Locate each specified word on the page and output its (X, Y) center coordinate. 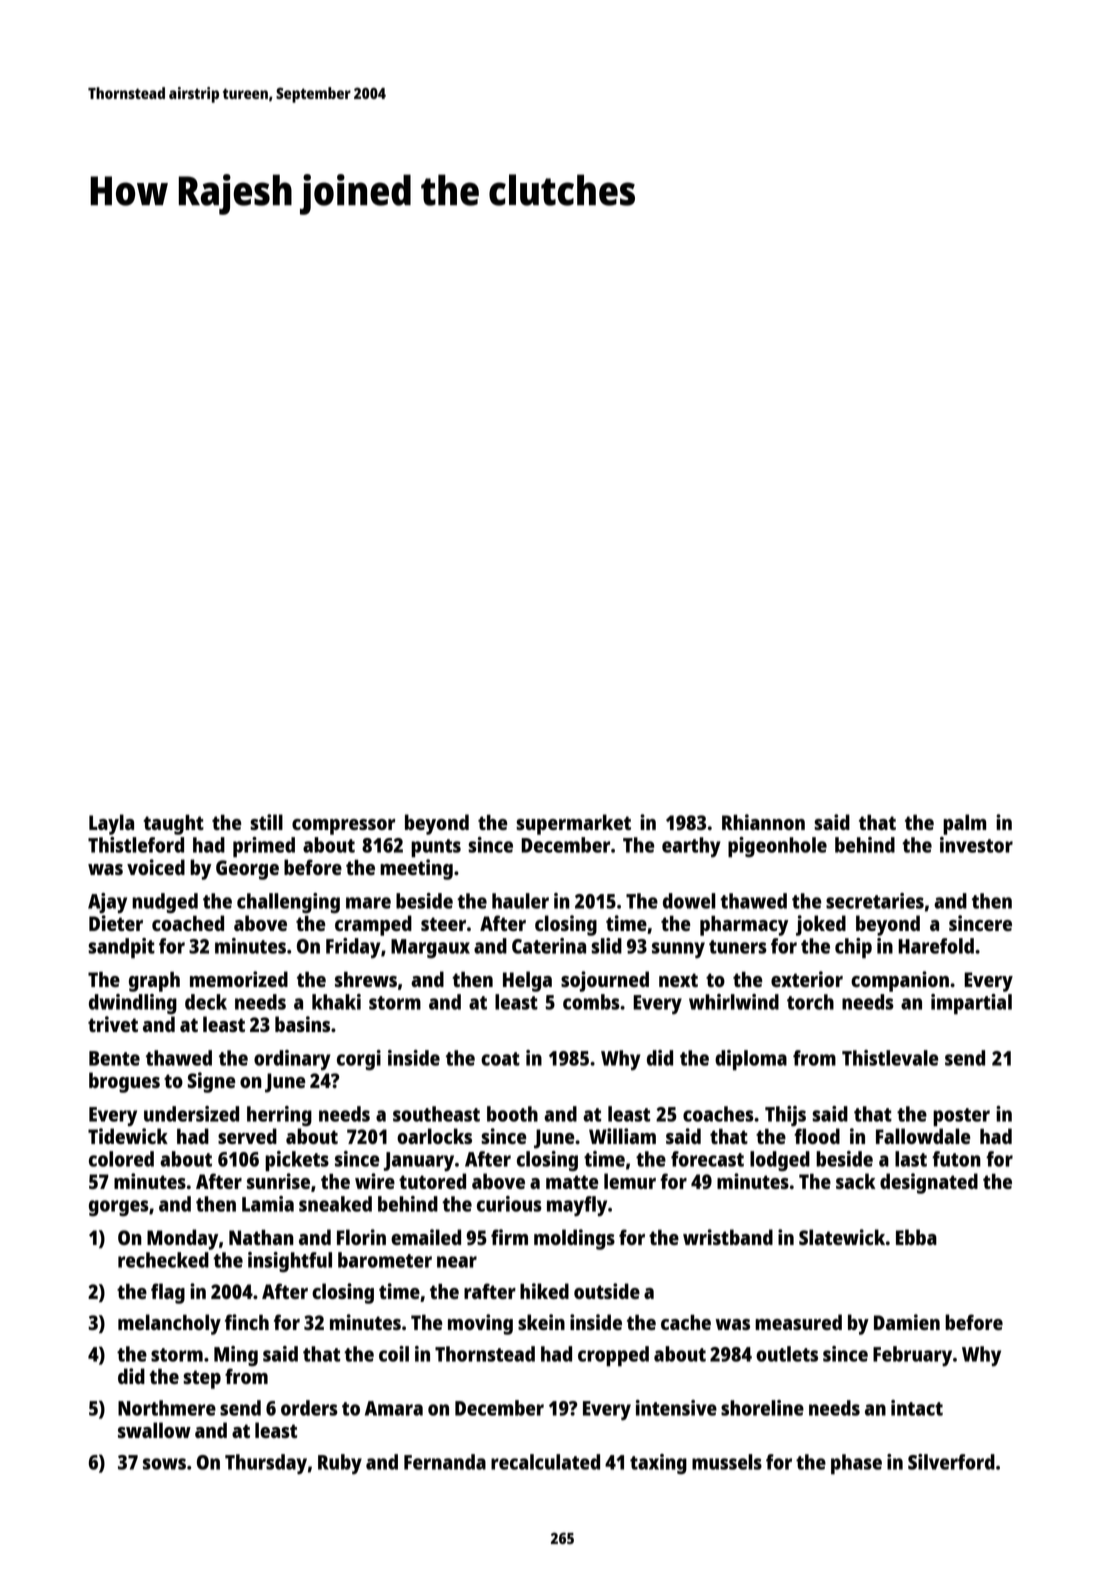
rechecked (163, 1260)
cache (686, 1322)
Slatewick (842, 1237)
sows (164, 1464)
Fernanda (445, 1462)
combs (591, 1002)
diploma (751, 1060)
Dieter (116, 923)
